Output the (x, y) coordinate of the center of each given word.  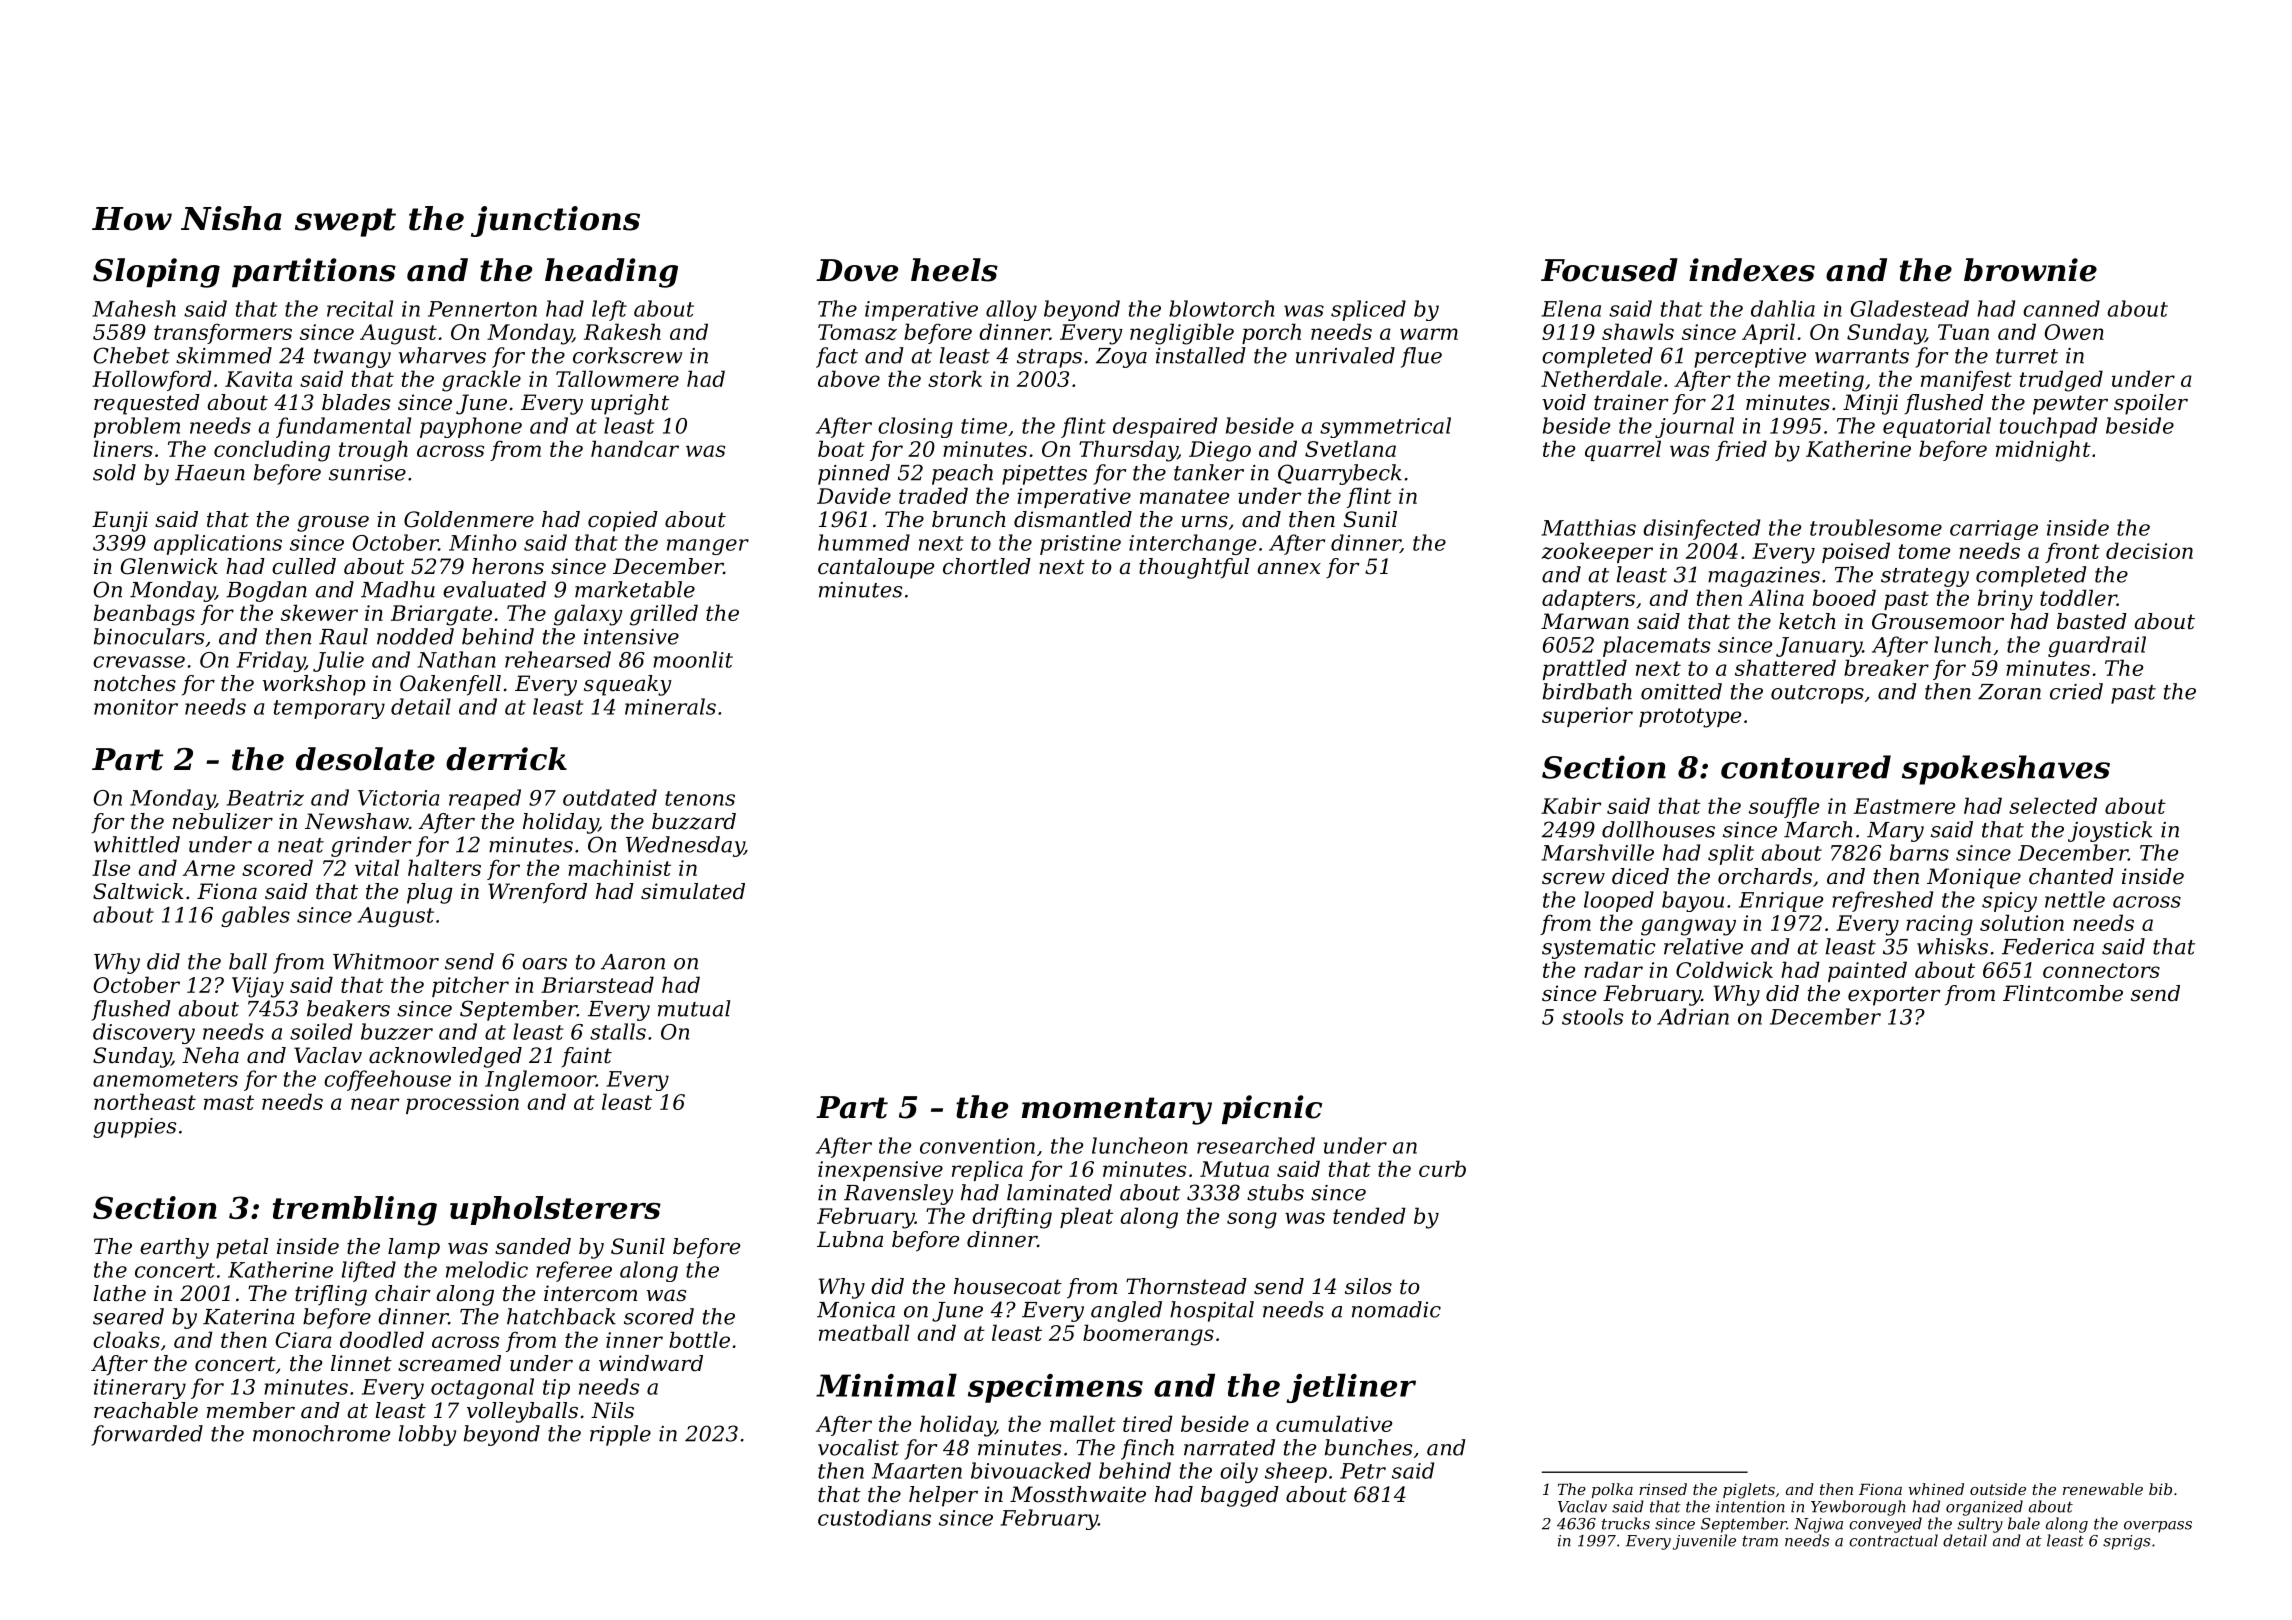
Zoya (1121, 358)
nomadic (1396, 1309)
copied (623, 521)
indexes (1752, 270)
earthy (174, 1248)
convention (977, 1146)
